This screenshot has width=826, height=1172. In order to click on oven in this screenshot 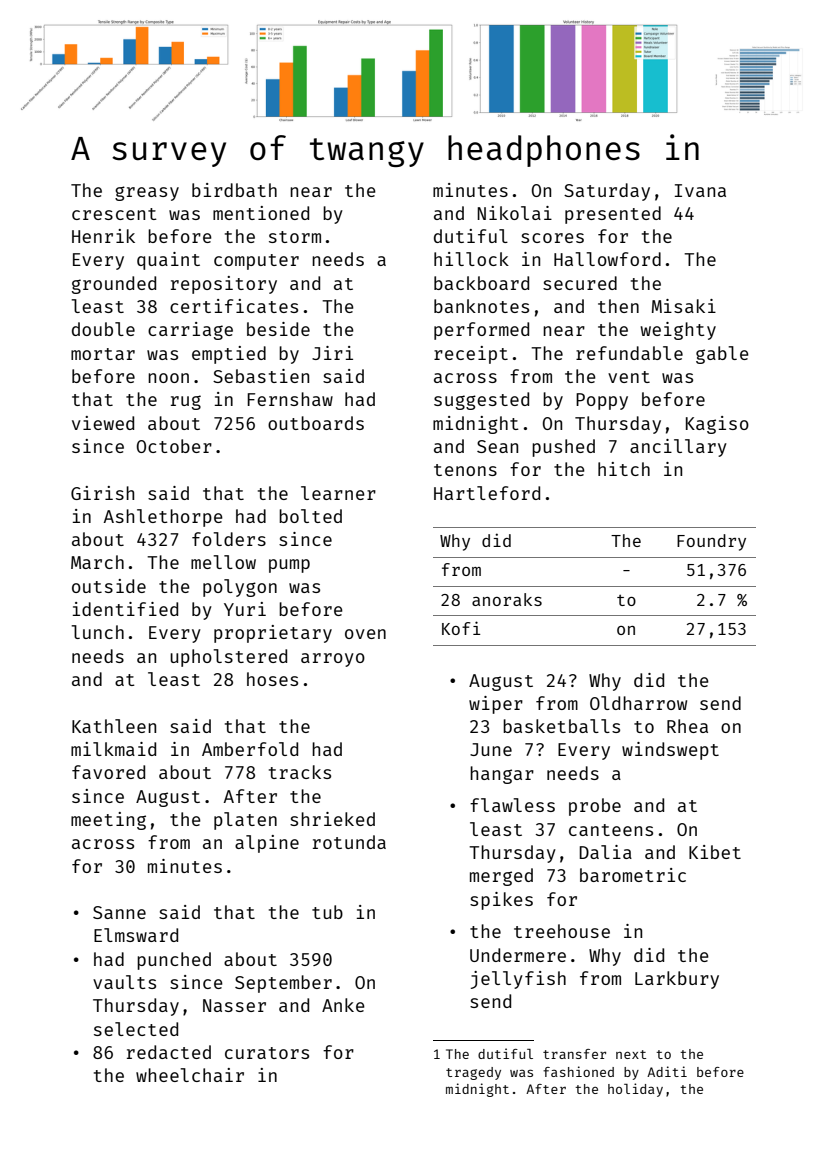, I will do `click(365, 634)`.
